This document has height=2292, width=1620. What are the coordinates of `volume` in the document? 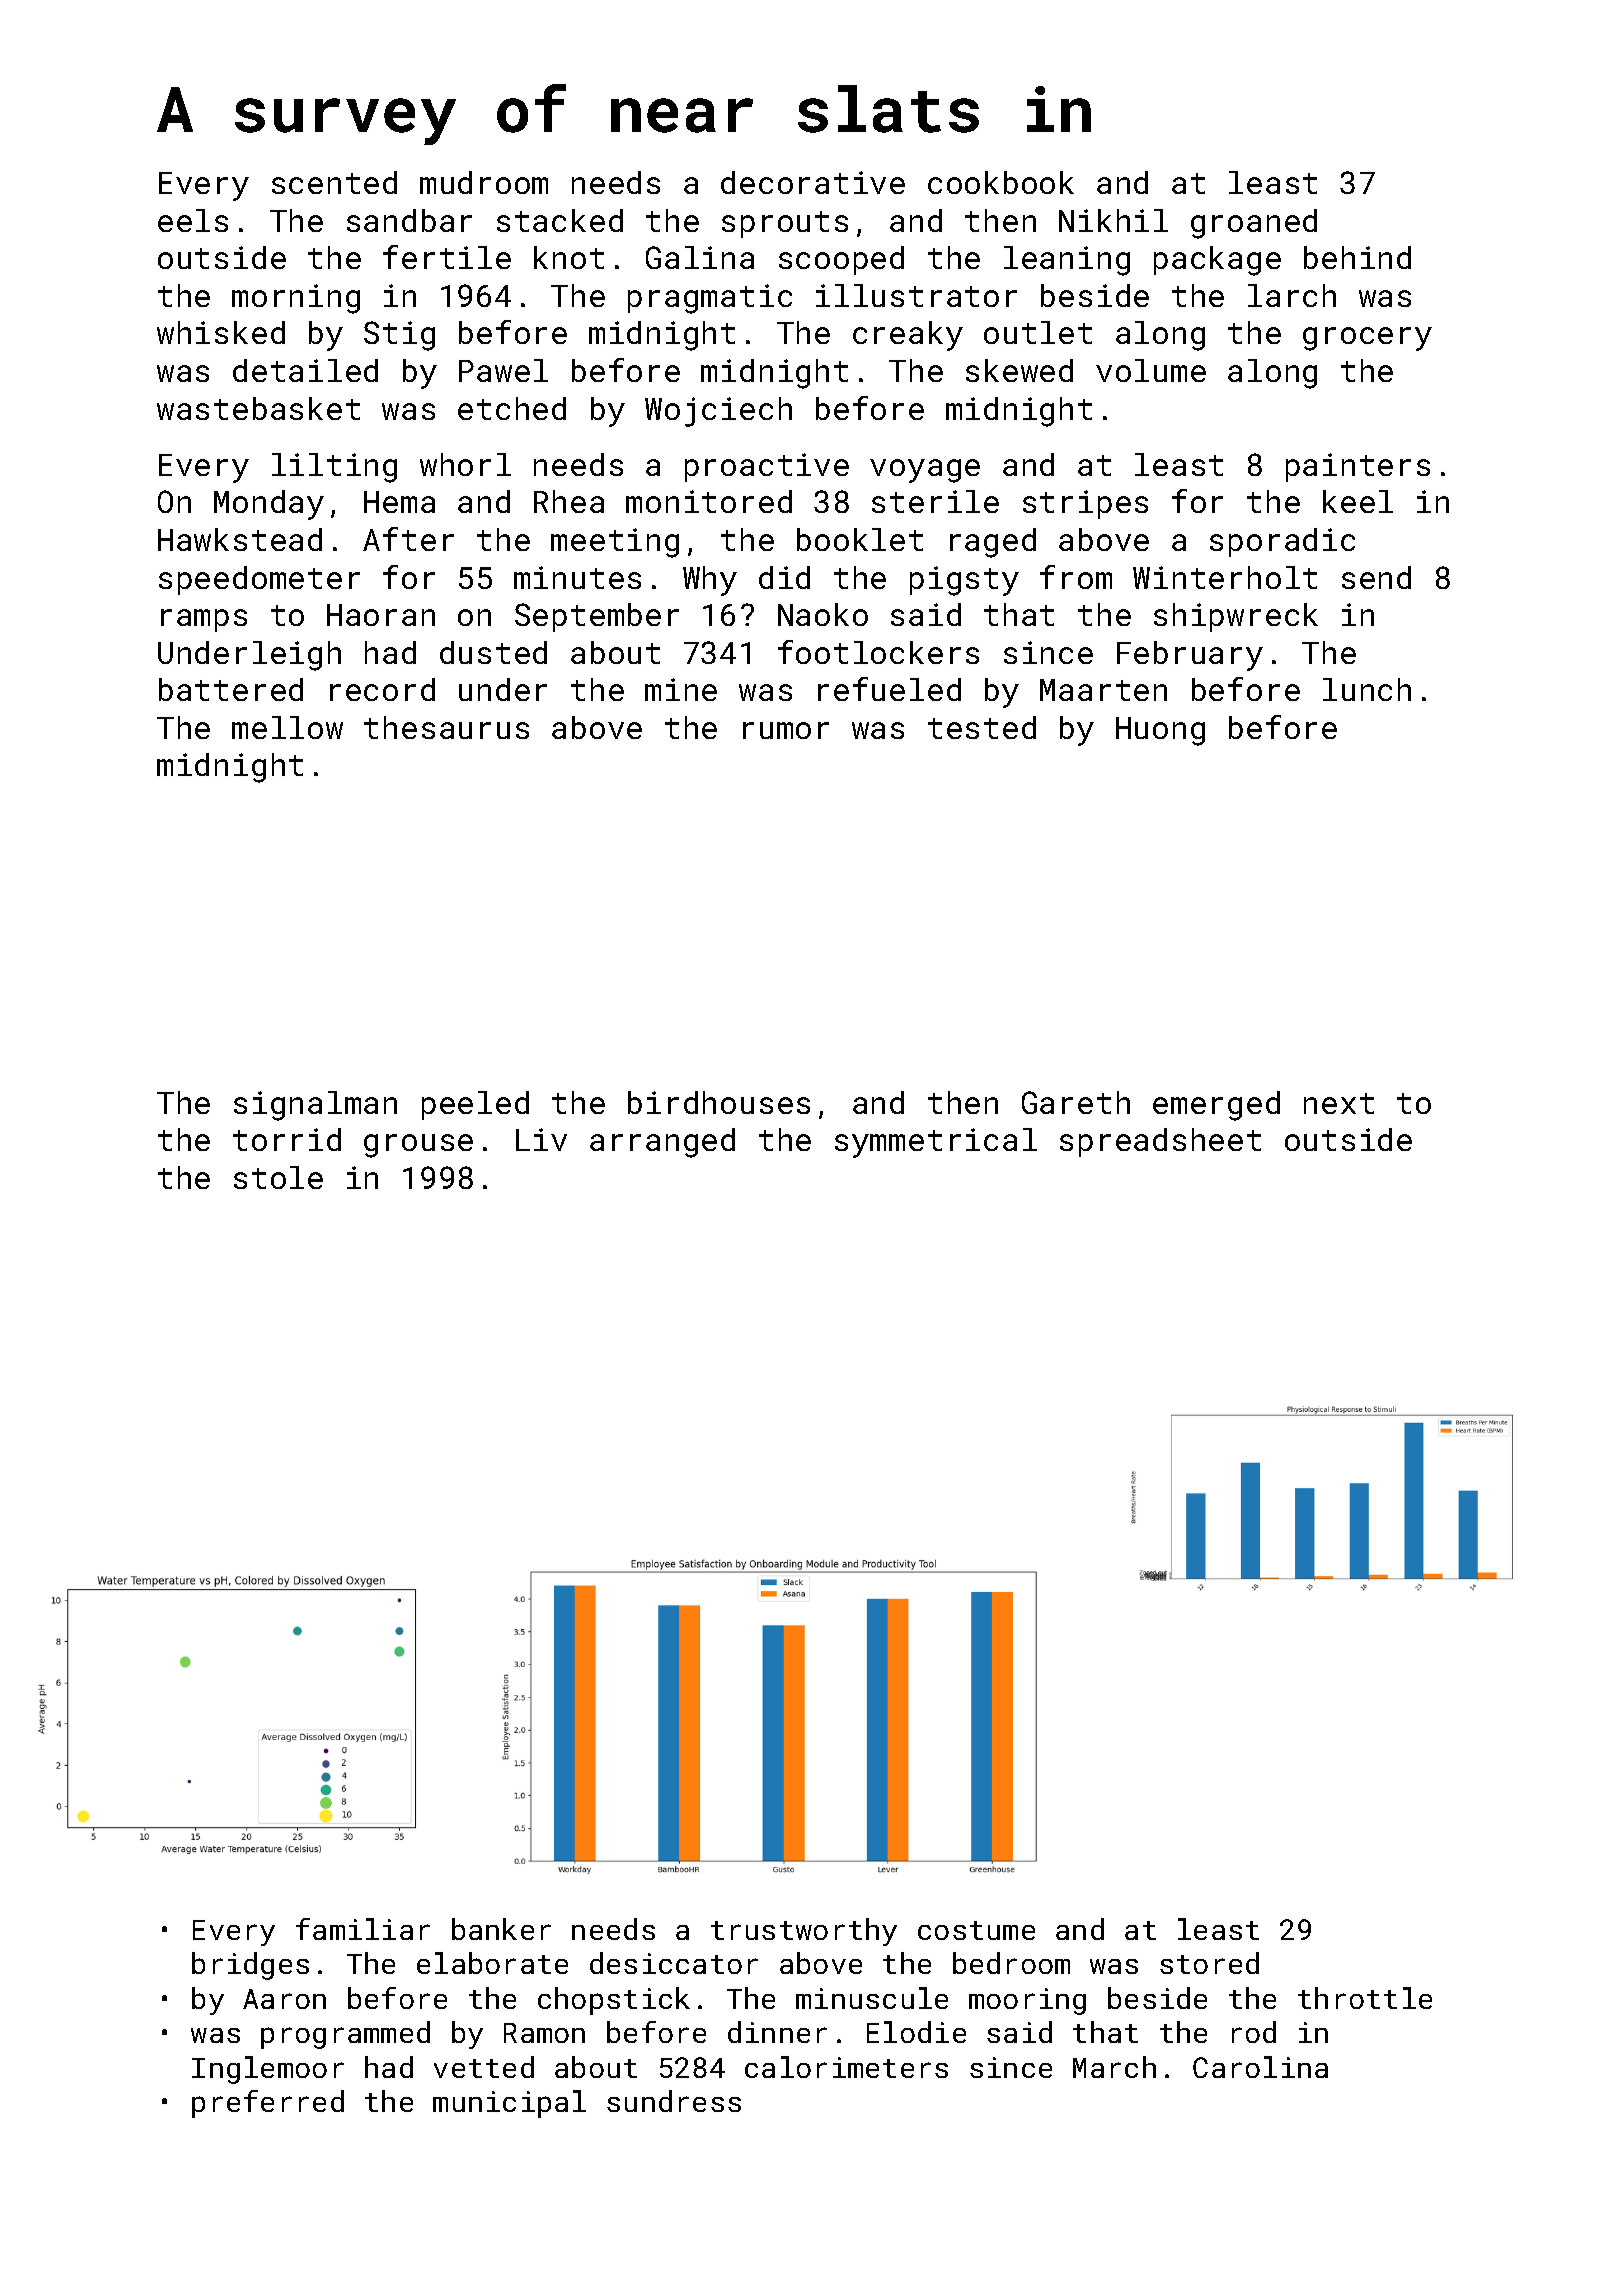 It's located at (1151, 370).
